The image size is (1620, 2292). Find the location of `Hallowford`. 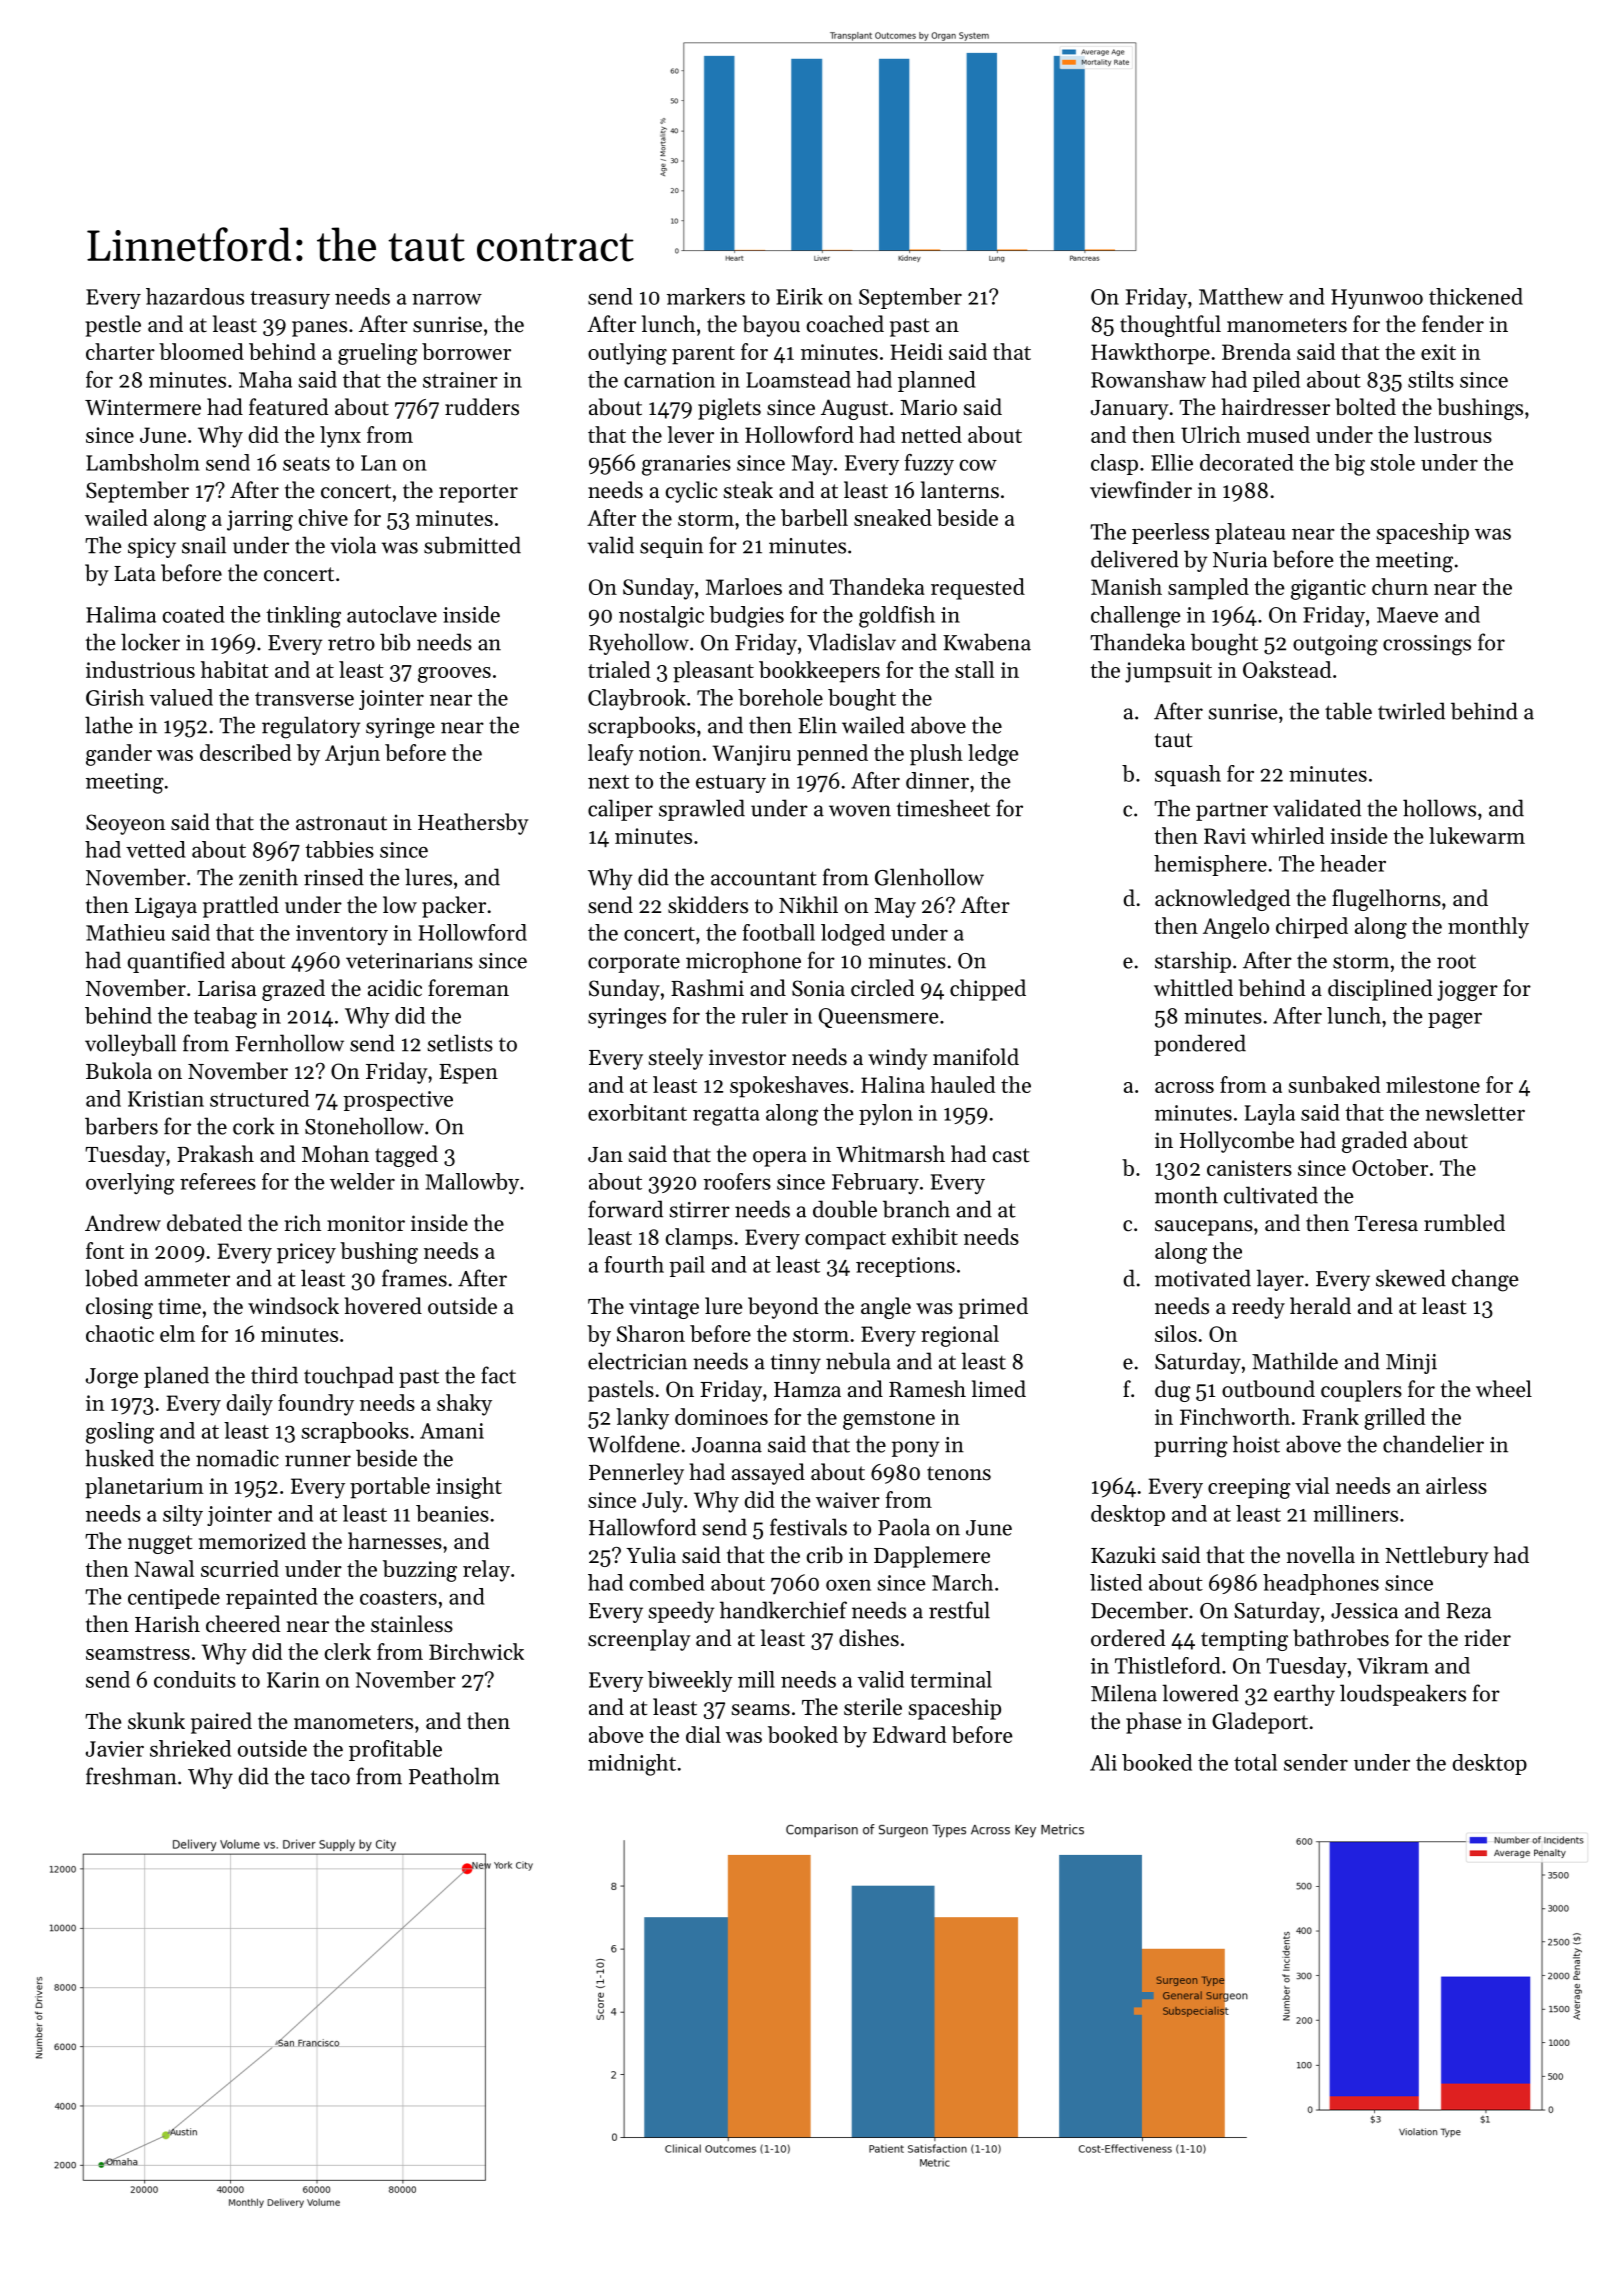

Hallowford is located at coordinates (642, 1527).
